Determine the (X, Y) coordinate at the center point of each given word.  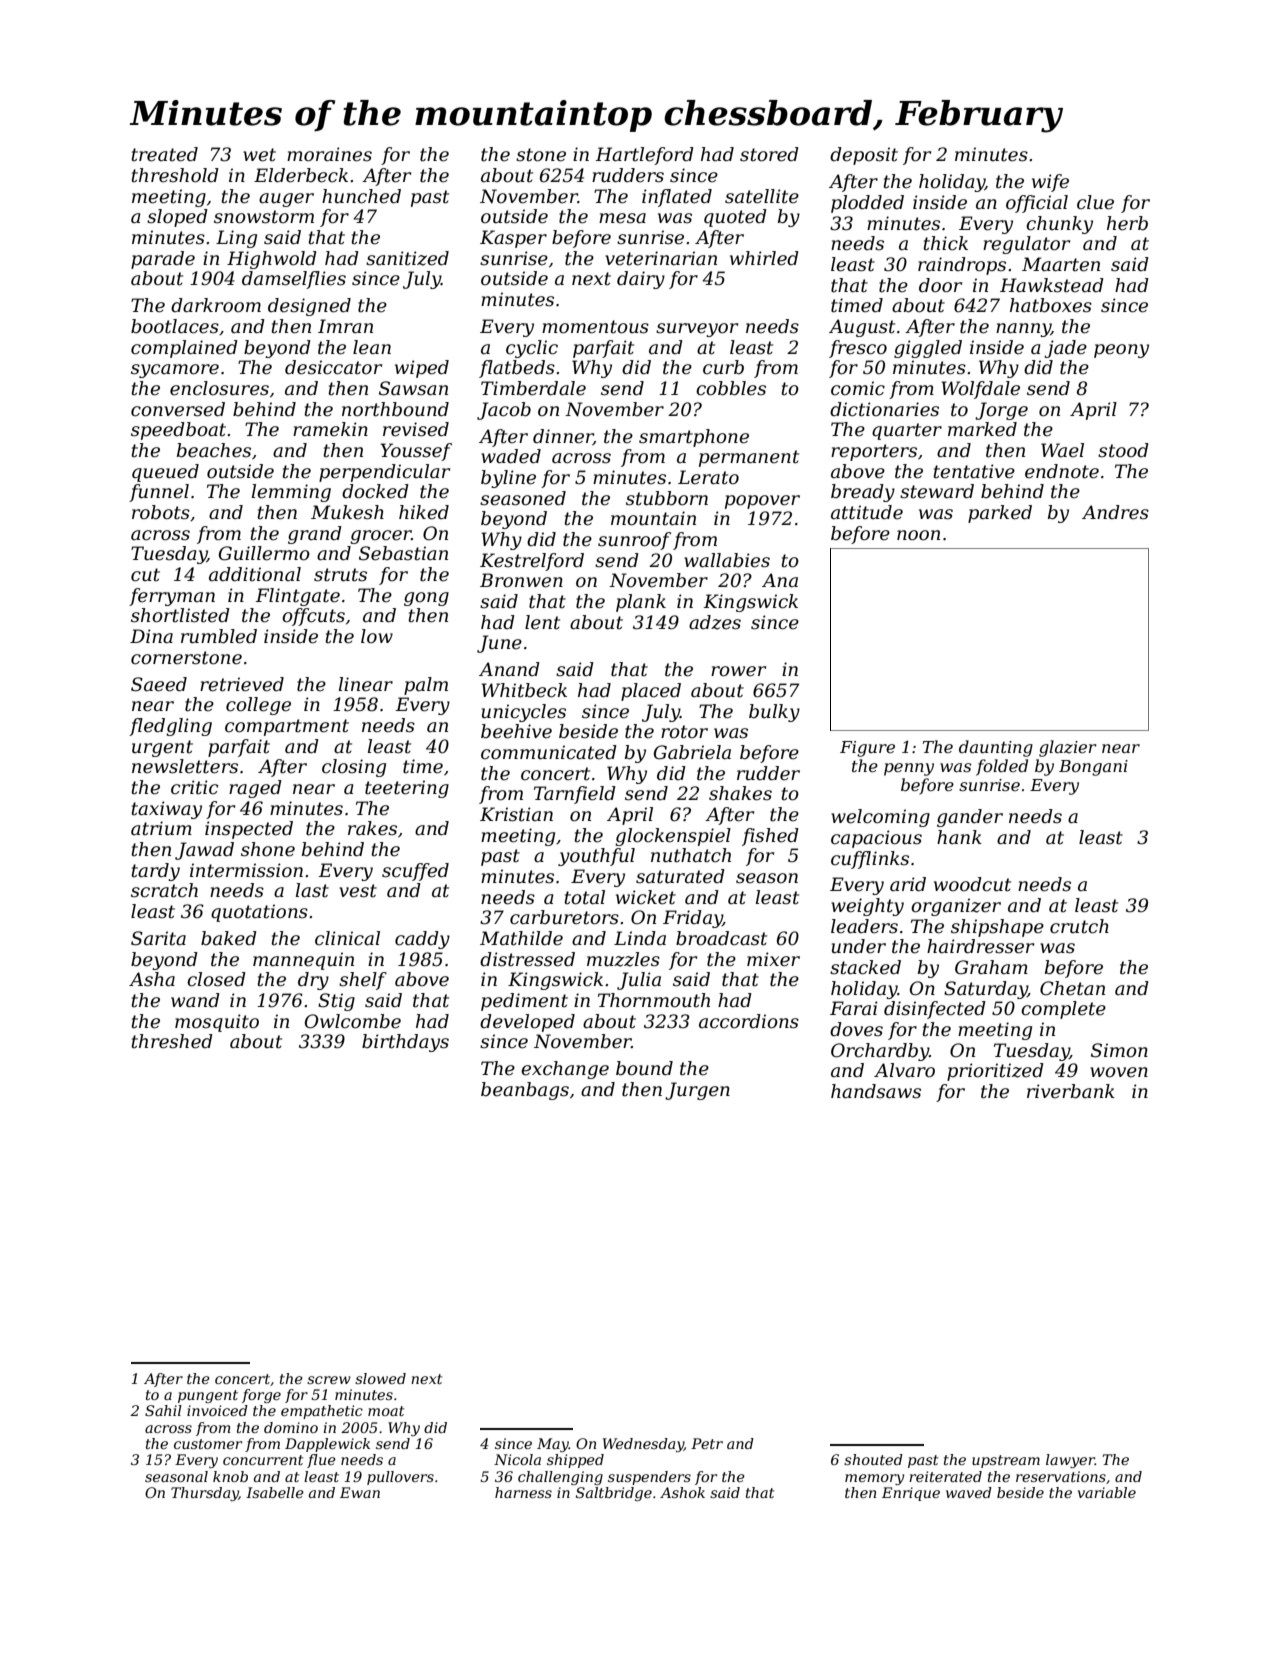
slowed (380, 1378)
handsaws (876, 1091)
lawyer (1070, 1461)
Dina (151, 636)
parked (1000, 514)
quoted (735, 218)
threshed (172, 1041)
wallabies (727, 560)
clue (1095, 202)
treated (164, 154)
